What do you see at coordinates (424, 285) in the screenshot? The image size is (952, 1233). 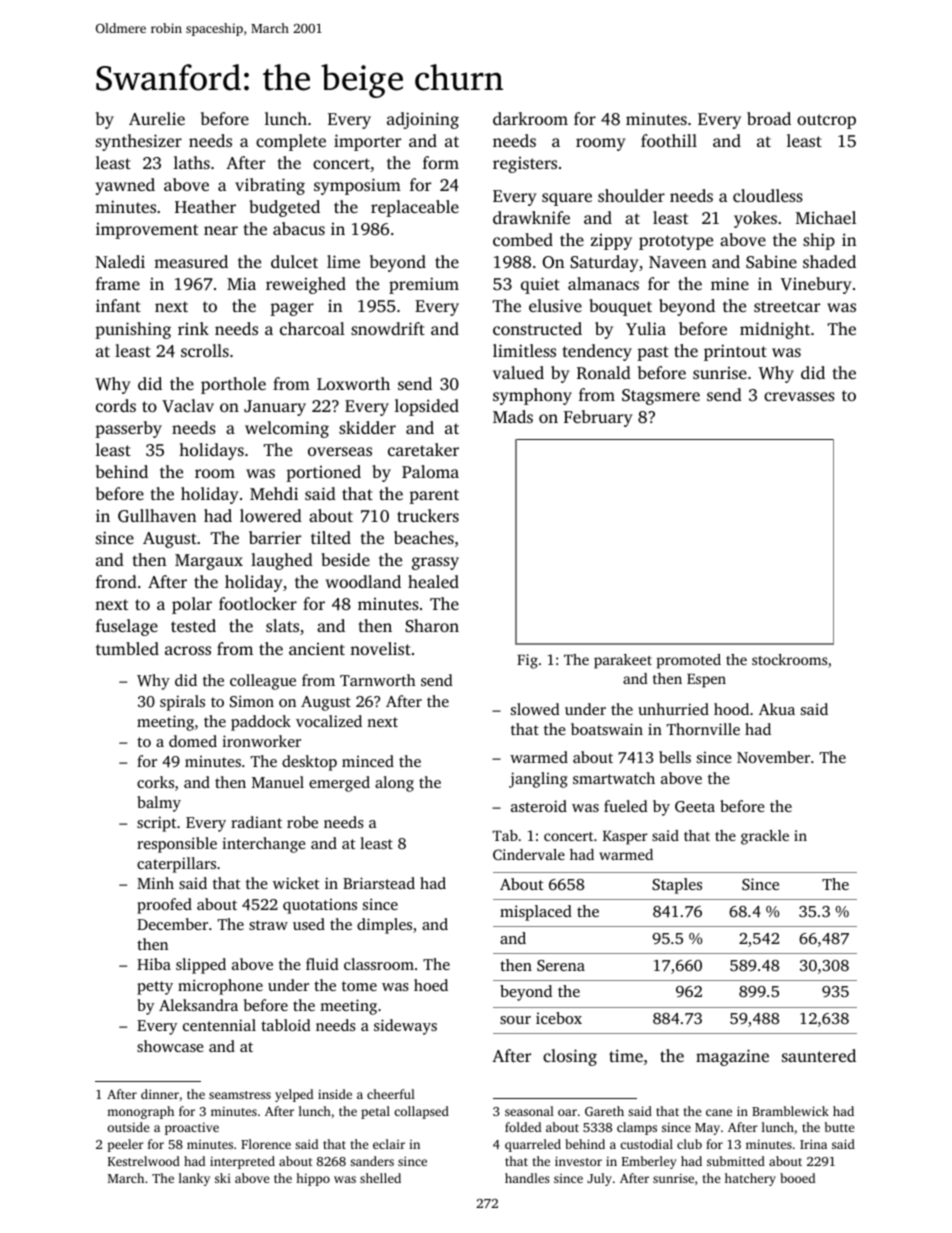 I see `premium` at bounding box center [424, 285].
